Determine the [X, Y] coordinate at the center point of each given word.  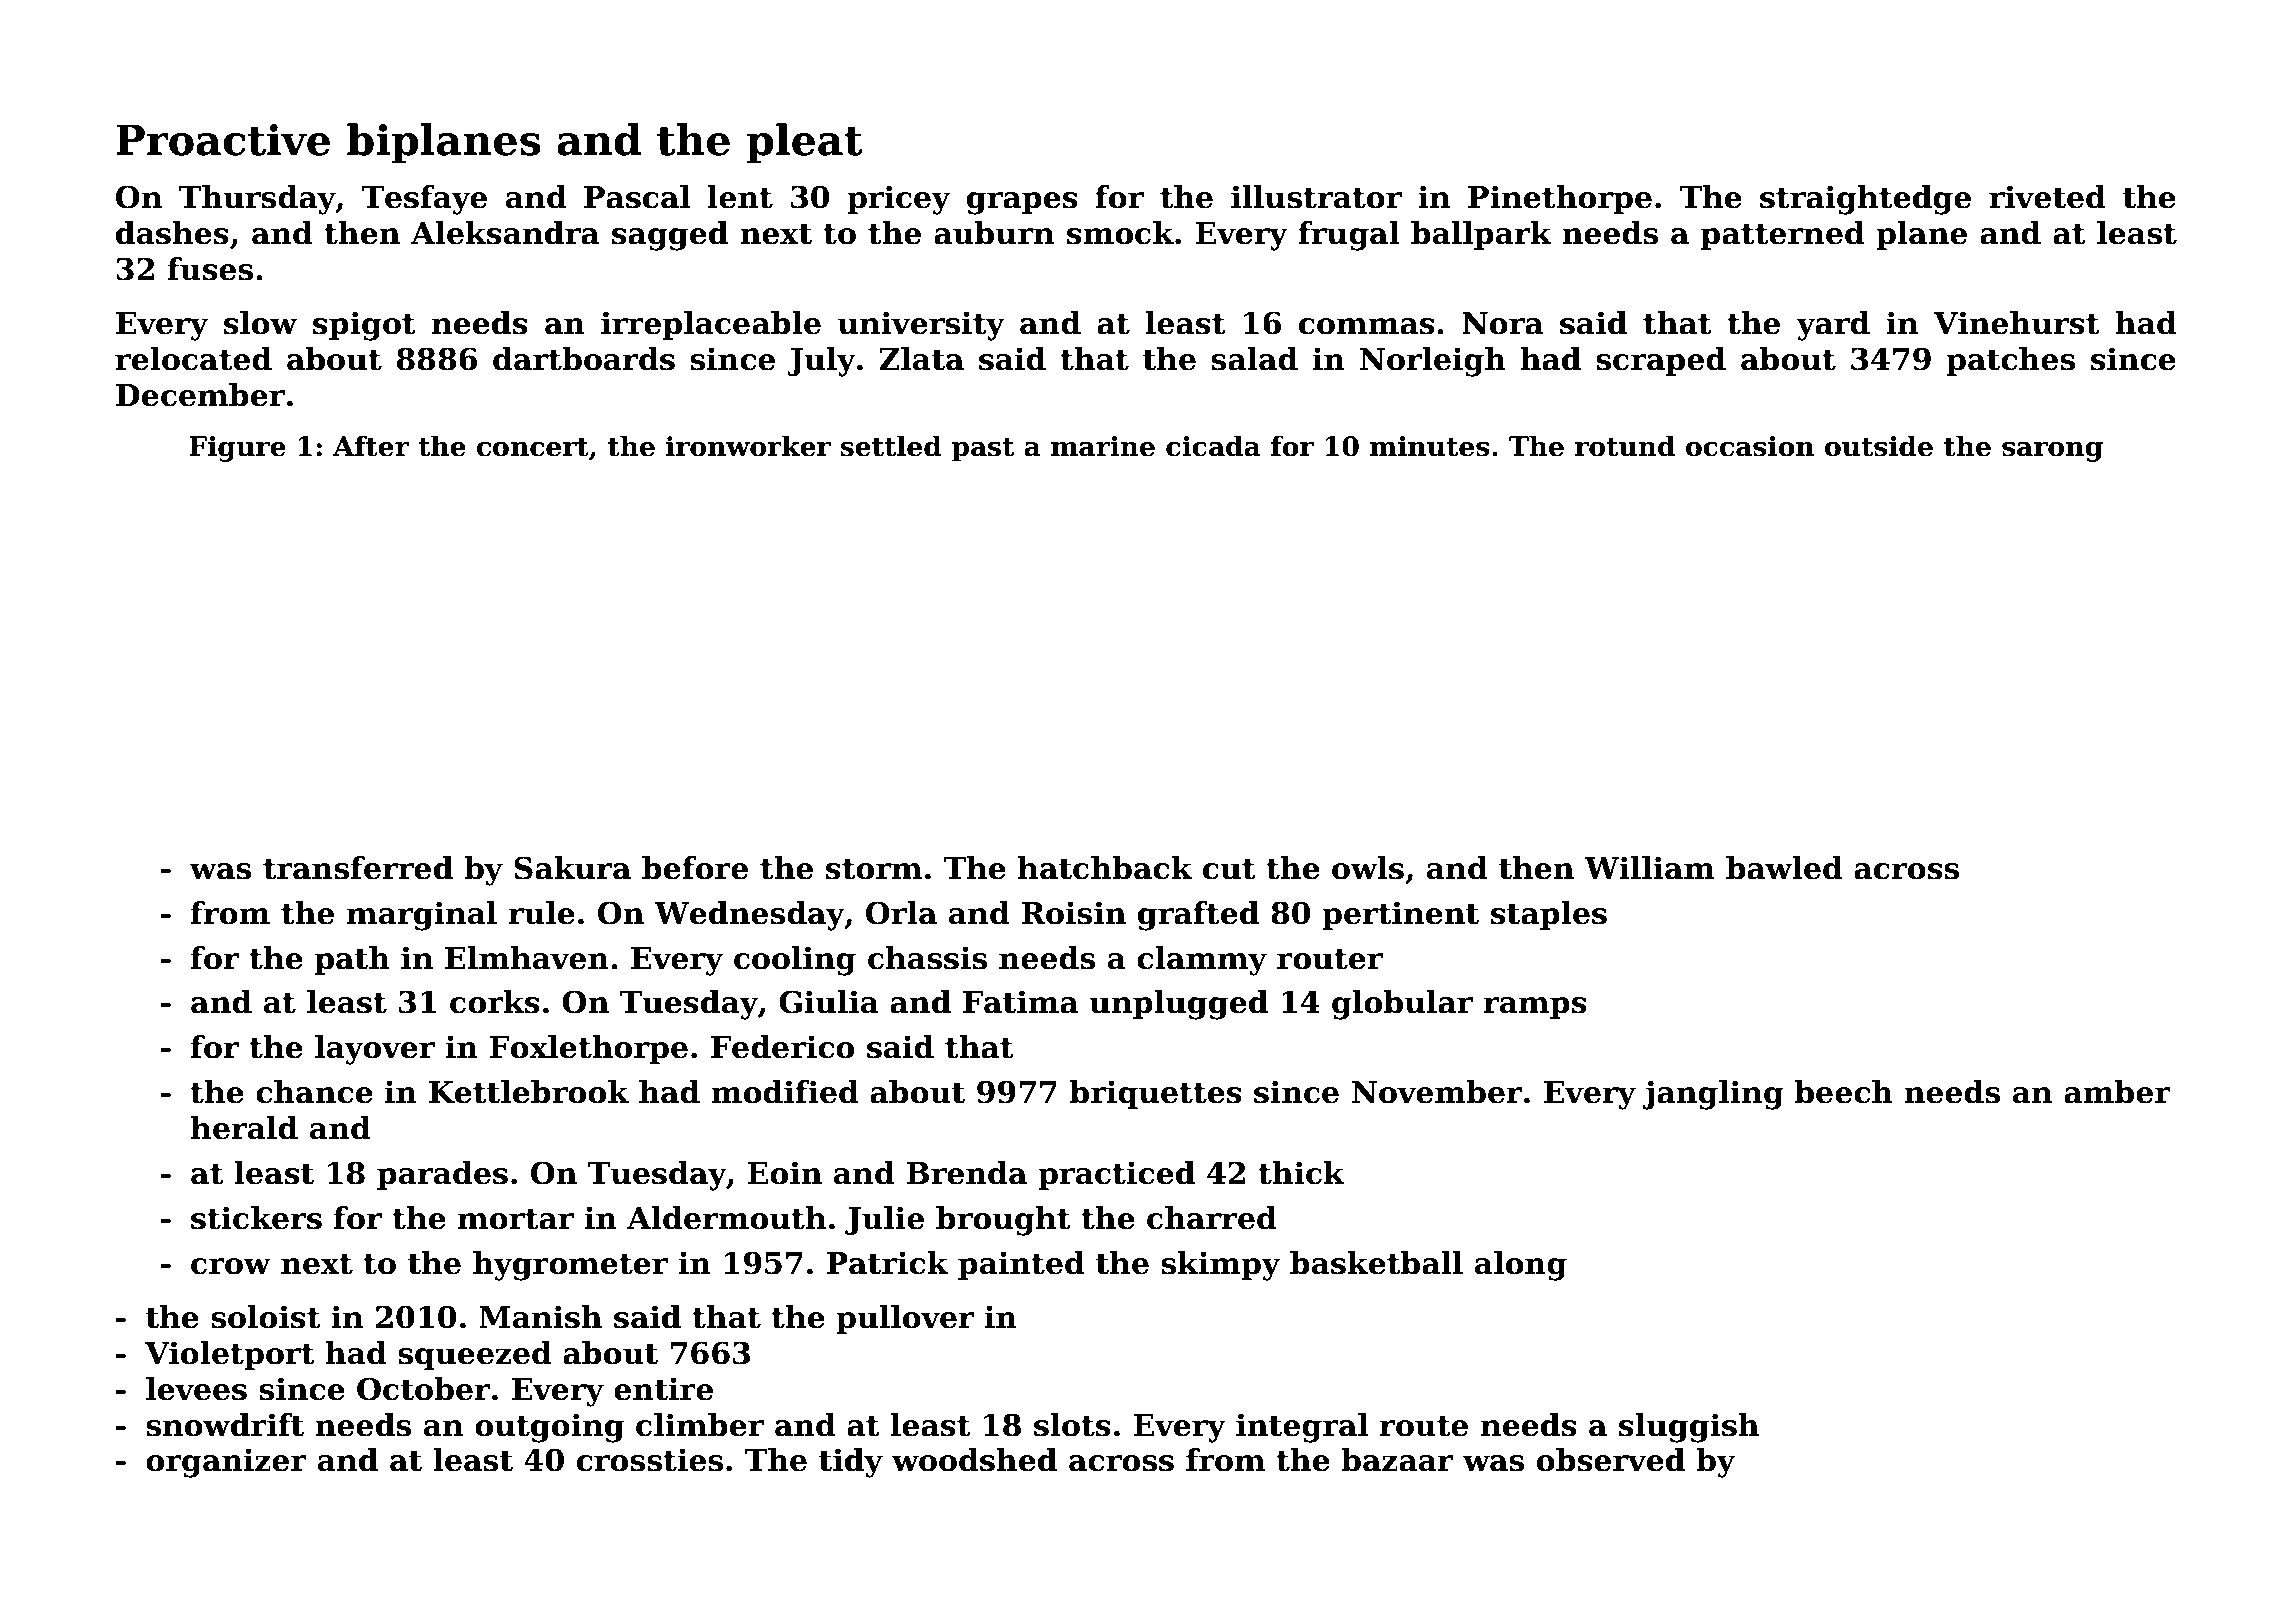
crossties [650, 1460]
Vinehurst [2016, 323]
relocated [193, 359]
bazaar [1397, 1460]
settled [891, 446]
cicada [1213, 446]
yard [1833, 326]
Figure [237, 449]
